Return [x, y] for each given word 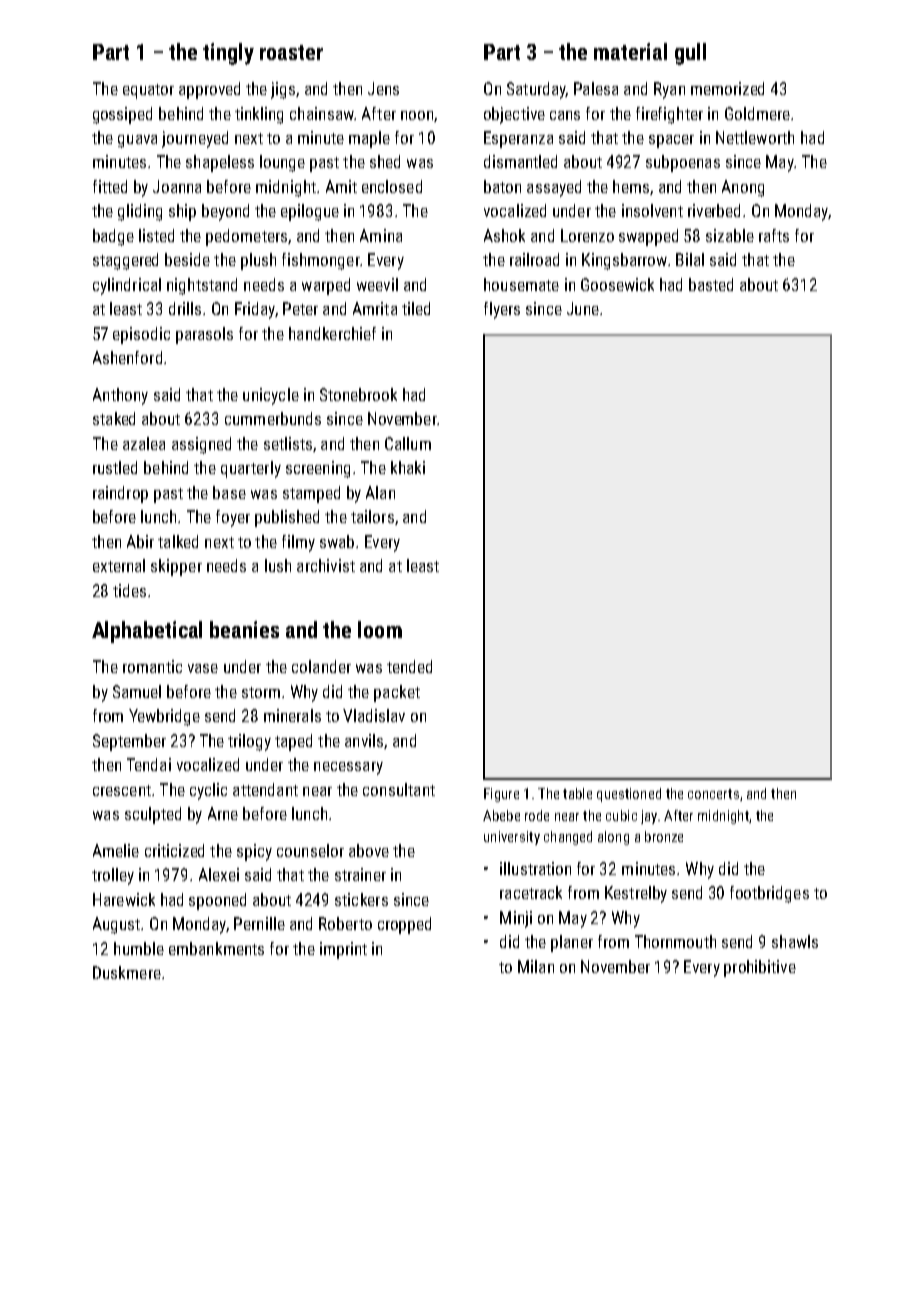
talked [178, 541]
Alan [380, 492]
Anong [743, 188]
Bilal [690, 259]
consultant [399, 789]
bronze [664, 836]
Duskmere [127, 972]
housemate [521, 284]
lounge [282, 163]
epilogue [310, 212]
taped [293, 742]
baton [502, 186]
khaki [408, 467]
